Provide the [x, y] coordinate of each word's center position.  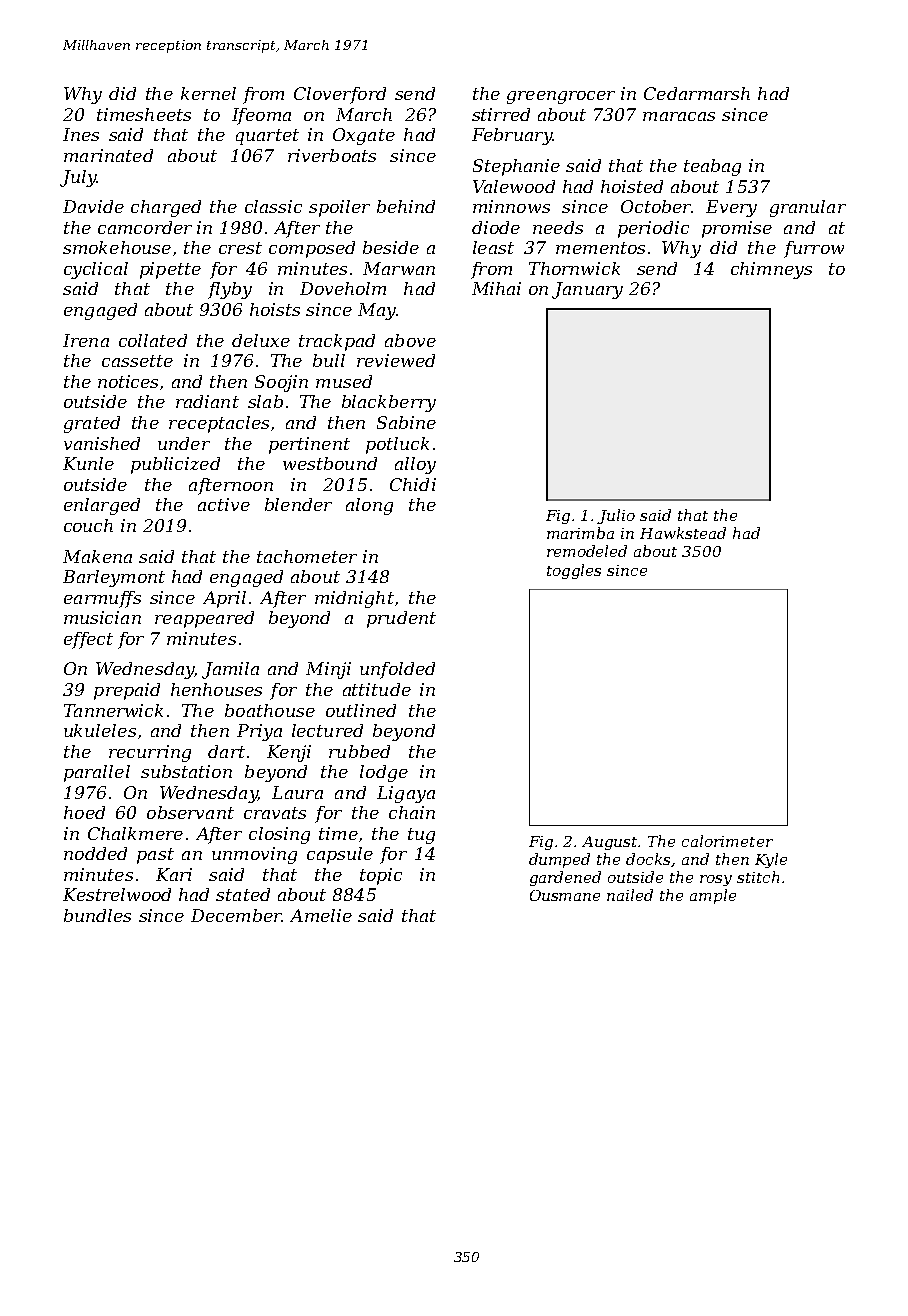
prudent [401, 619]
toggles [574, 571]
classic [273, 206]
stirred [501, 114]
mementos [600, 248]
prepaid [127, 691]
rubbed [359, 751]
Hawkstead [683, 533]
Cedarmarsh [697, 93]
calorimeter [727, 841]
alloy [415, 465]
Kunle [88, 463]
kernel [208, 93]
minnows [511, 206]
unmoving [254, 855]
